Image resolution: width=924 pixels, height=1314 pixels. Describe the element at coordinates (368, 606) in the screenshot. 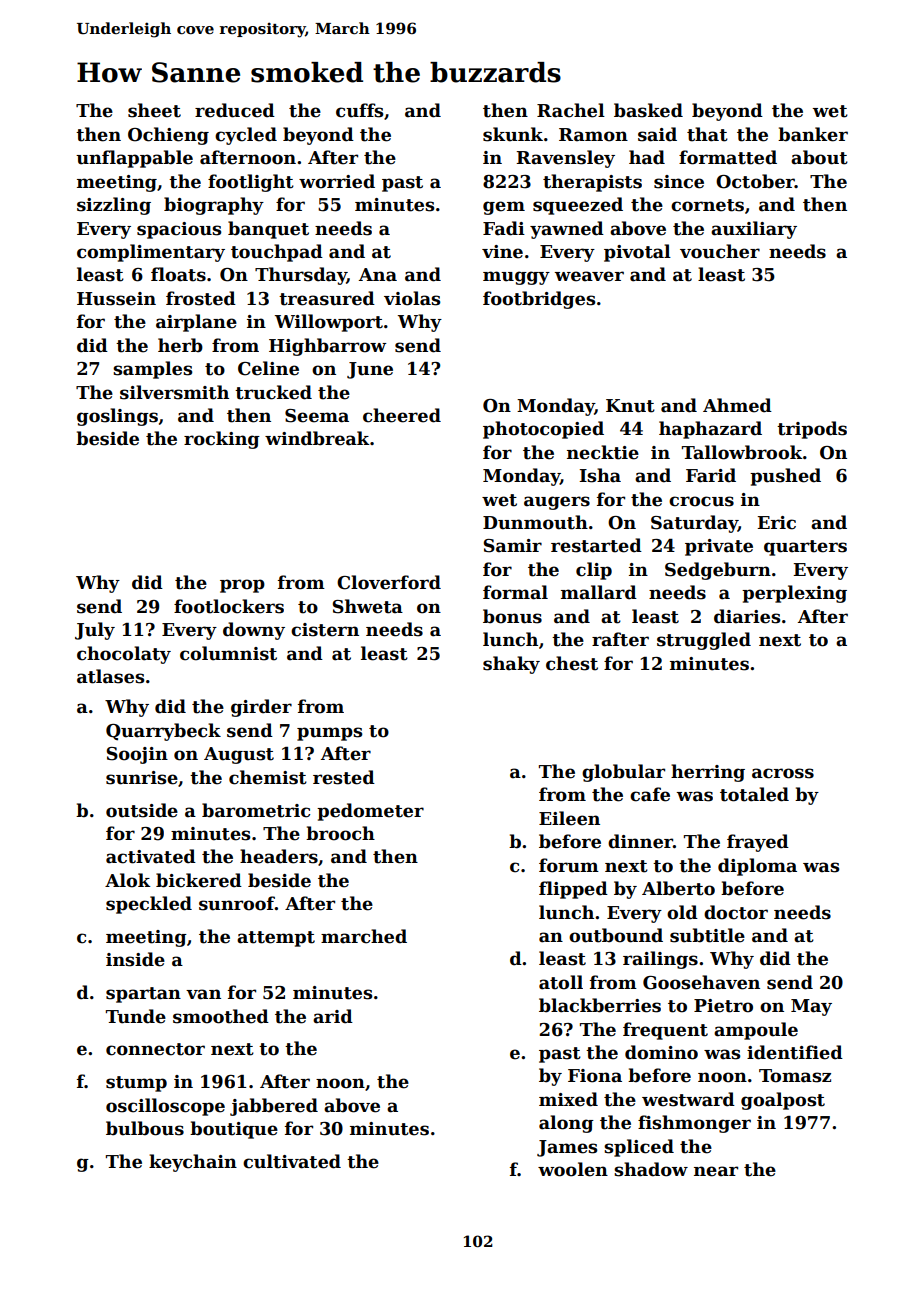

I see `Shweta` at that location.
